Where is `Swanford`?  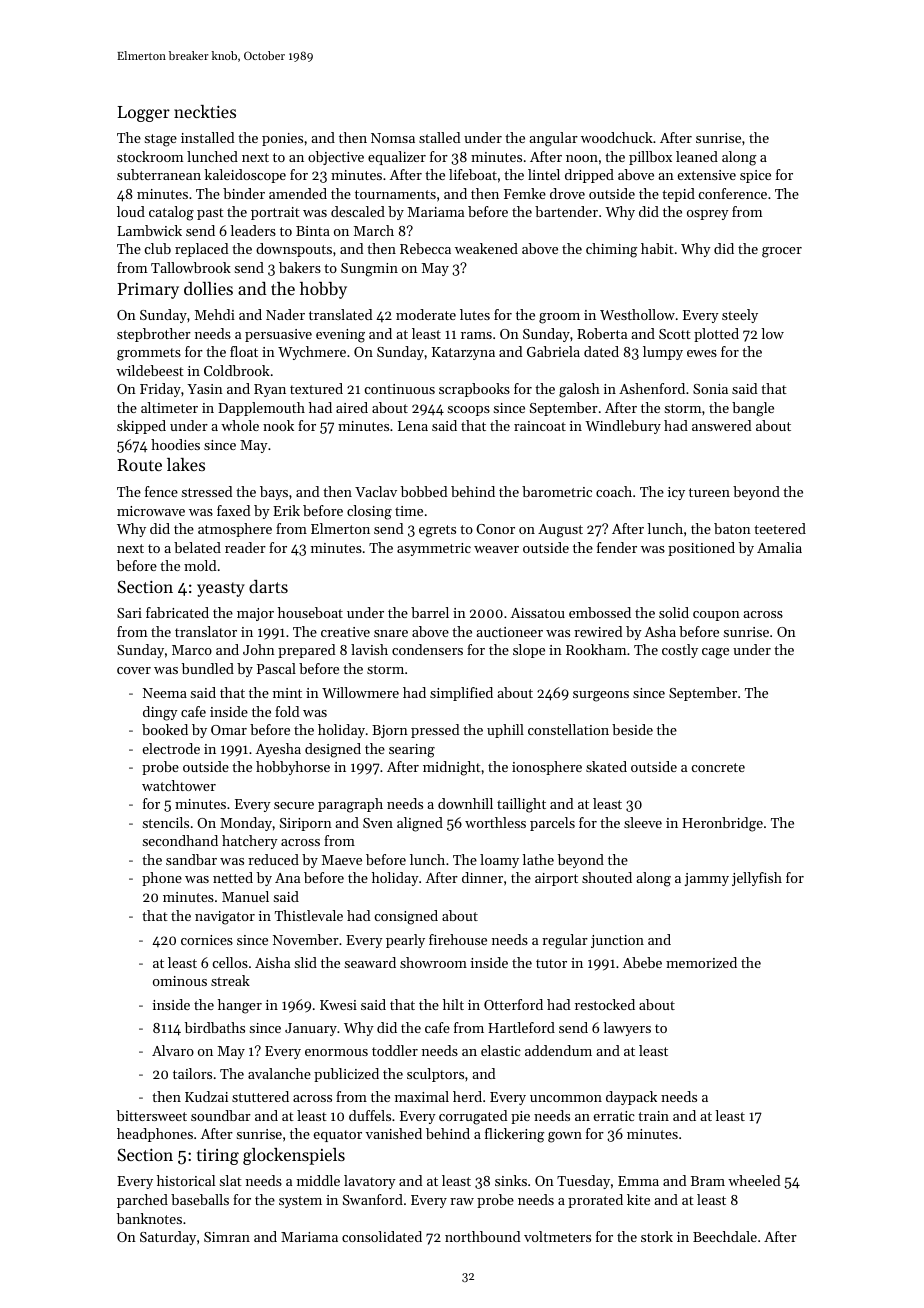
Swanford is located at coordinates (373, 1199).
